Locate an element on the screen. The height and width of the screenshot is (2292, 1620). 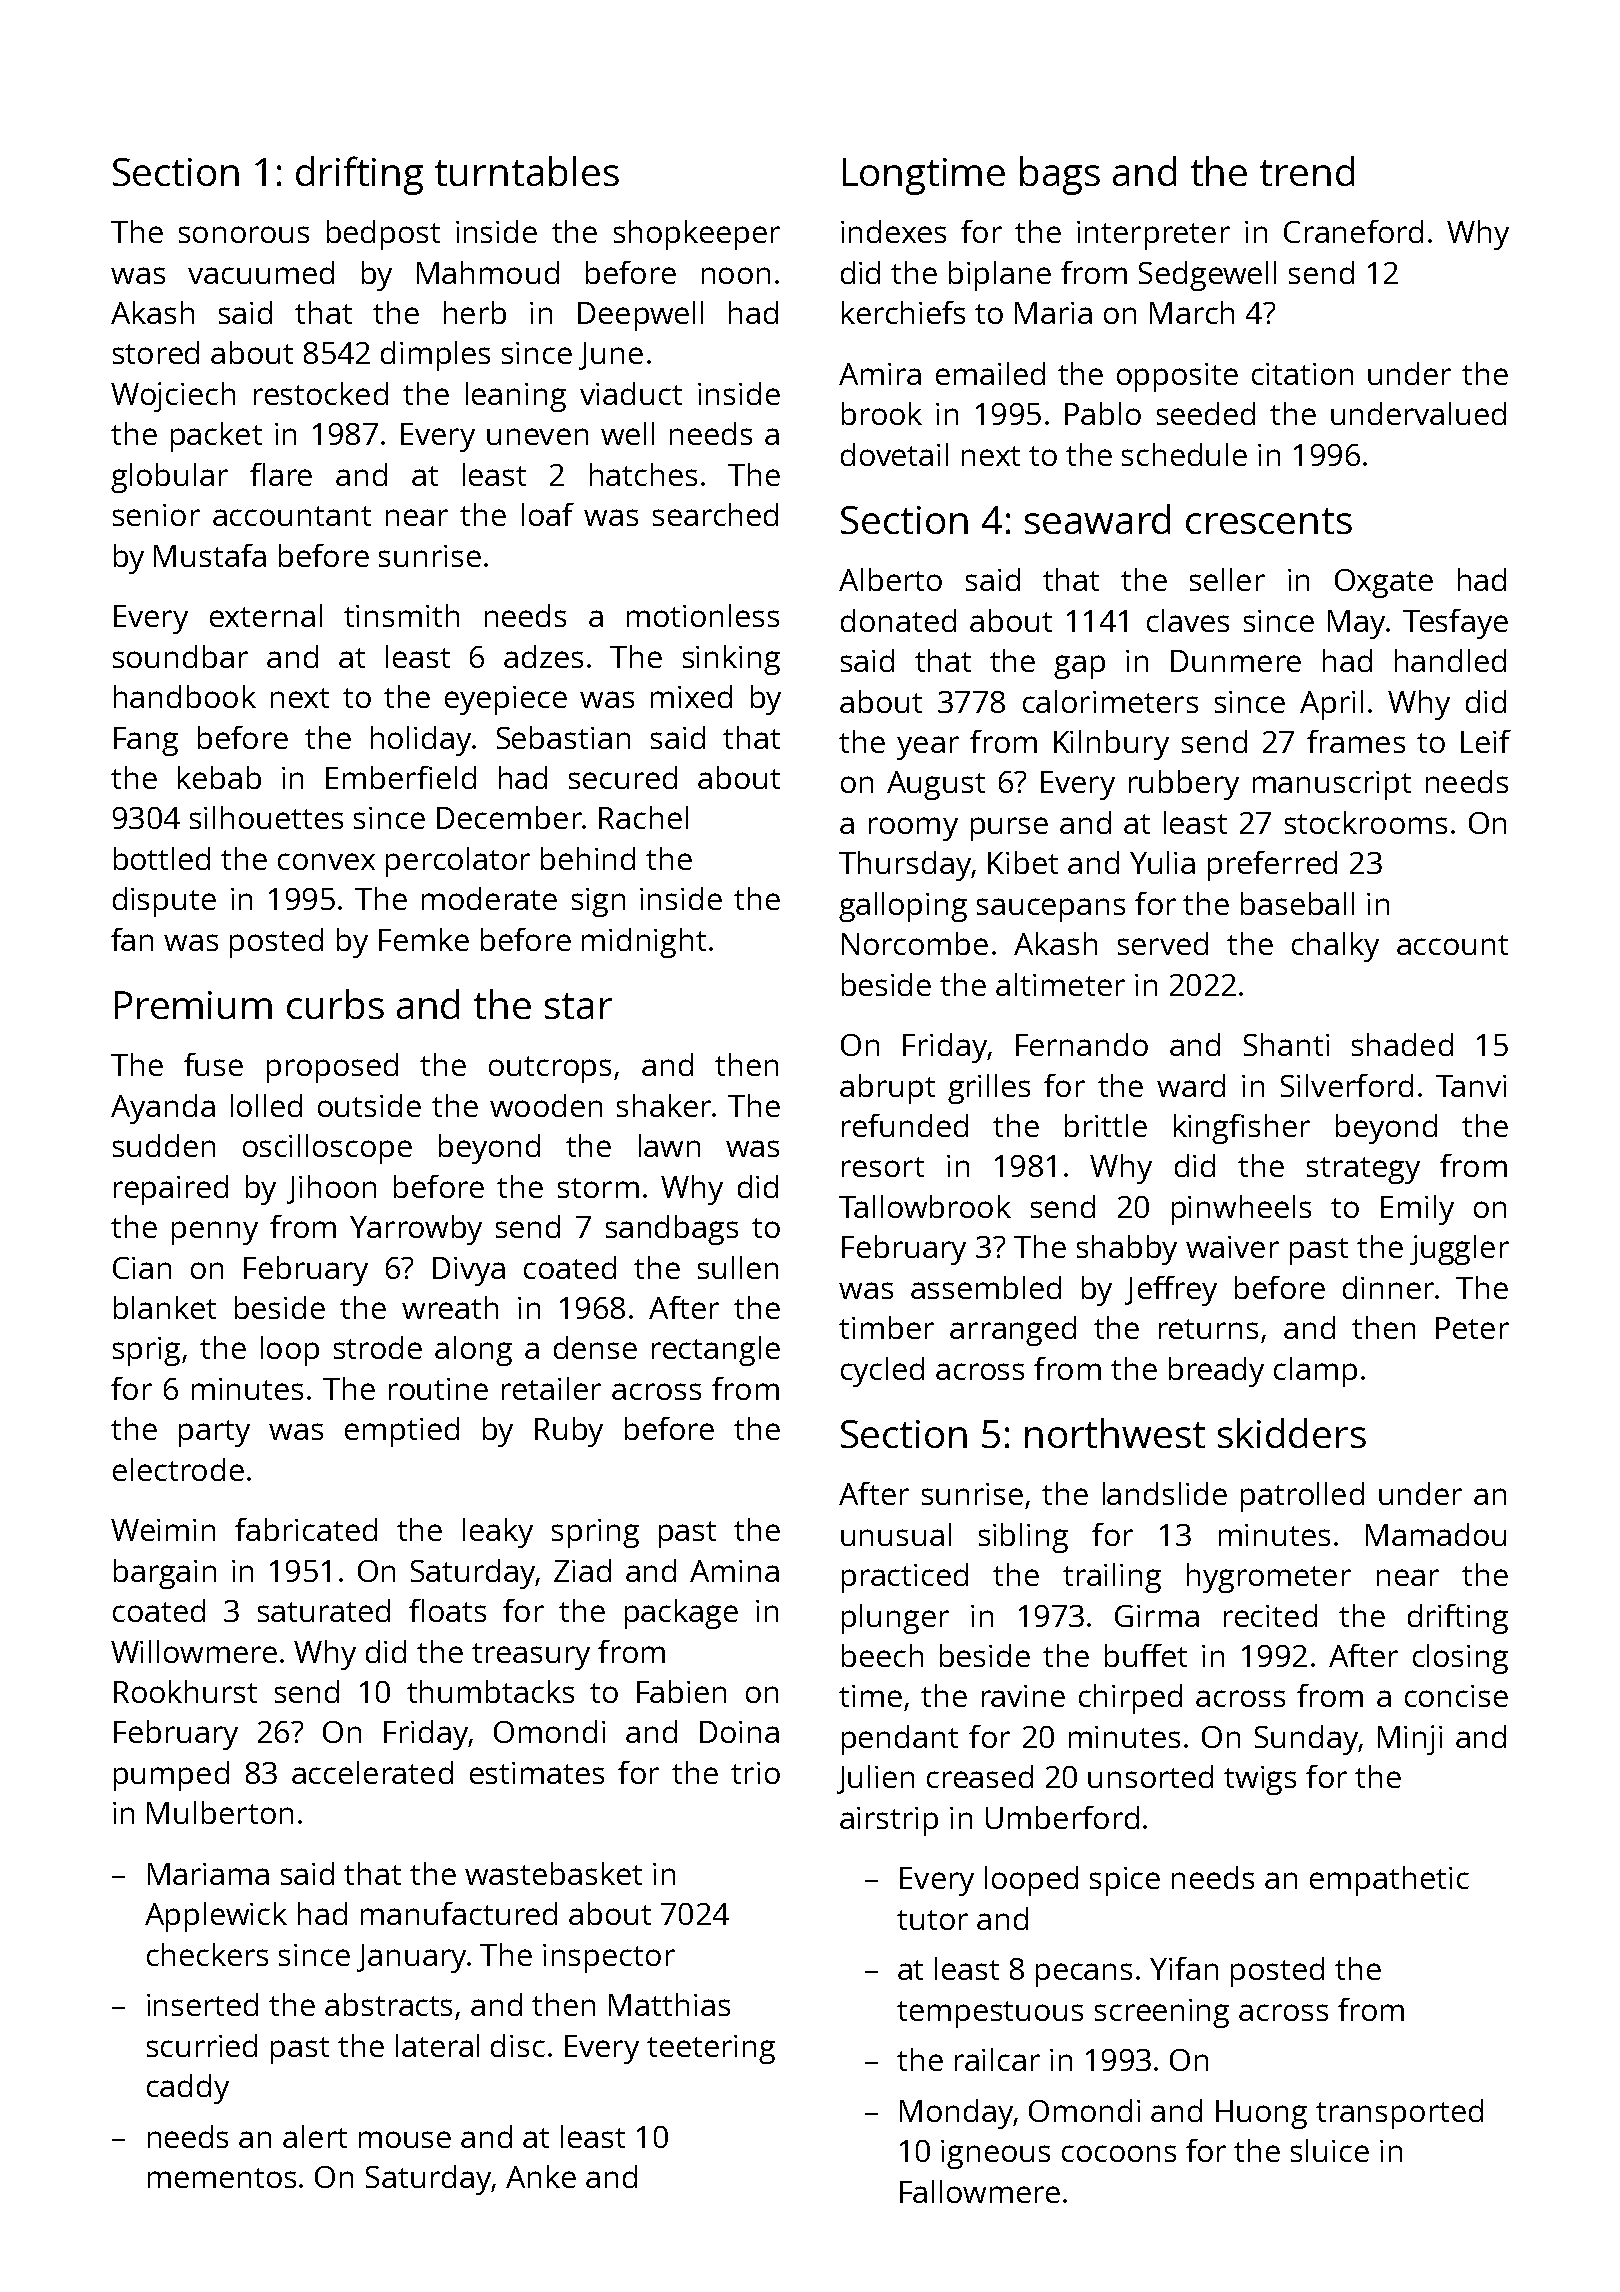
turntables is located at coordinates (527, 171).
